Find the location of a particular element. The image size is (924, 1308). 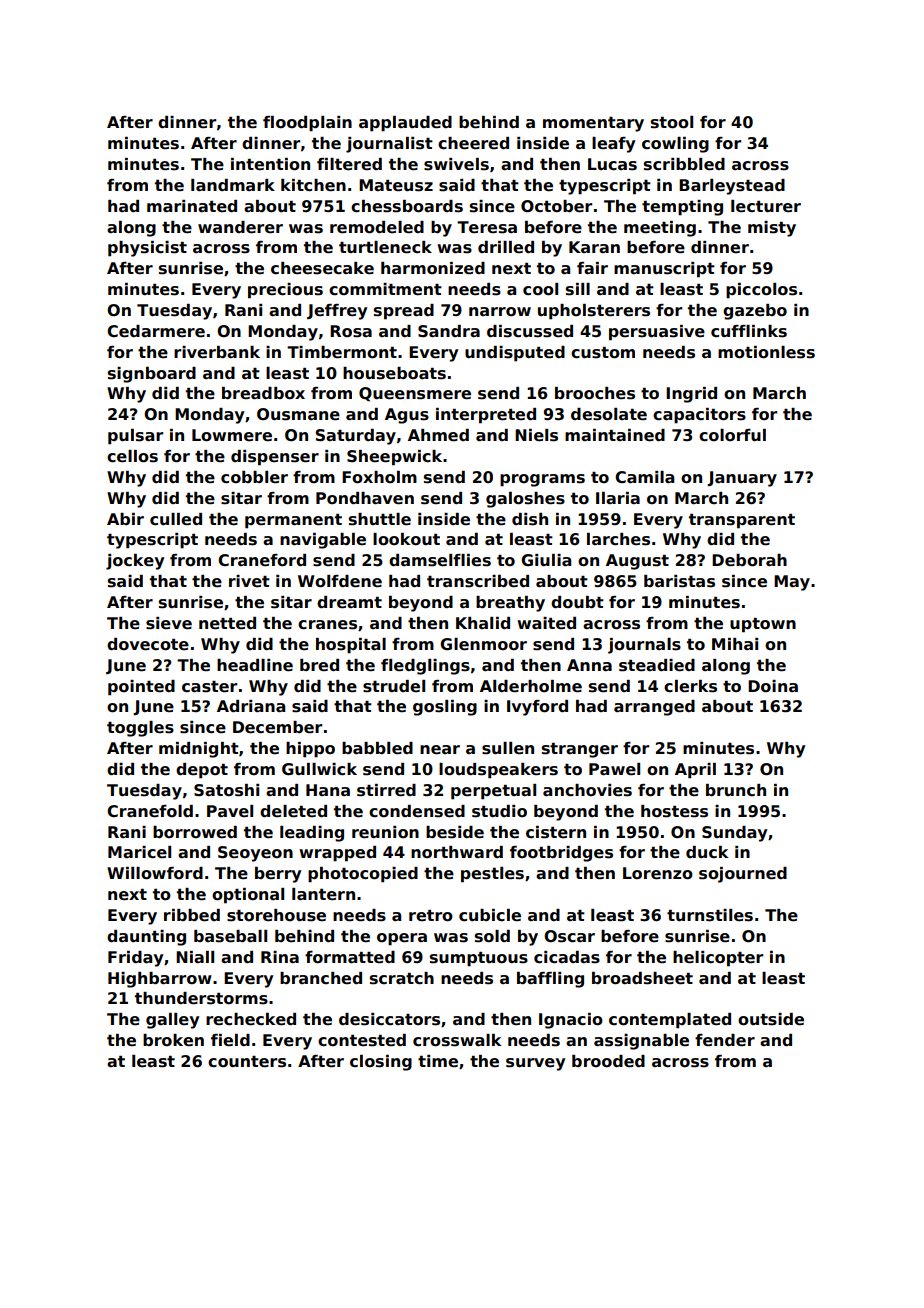

duck is located at coordinates (707, 852).
